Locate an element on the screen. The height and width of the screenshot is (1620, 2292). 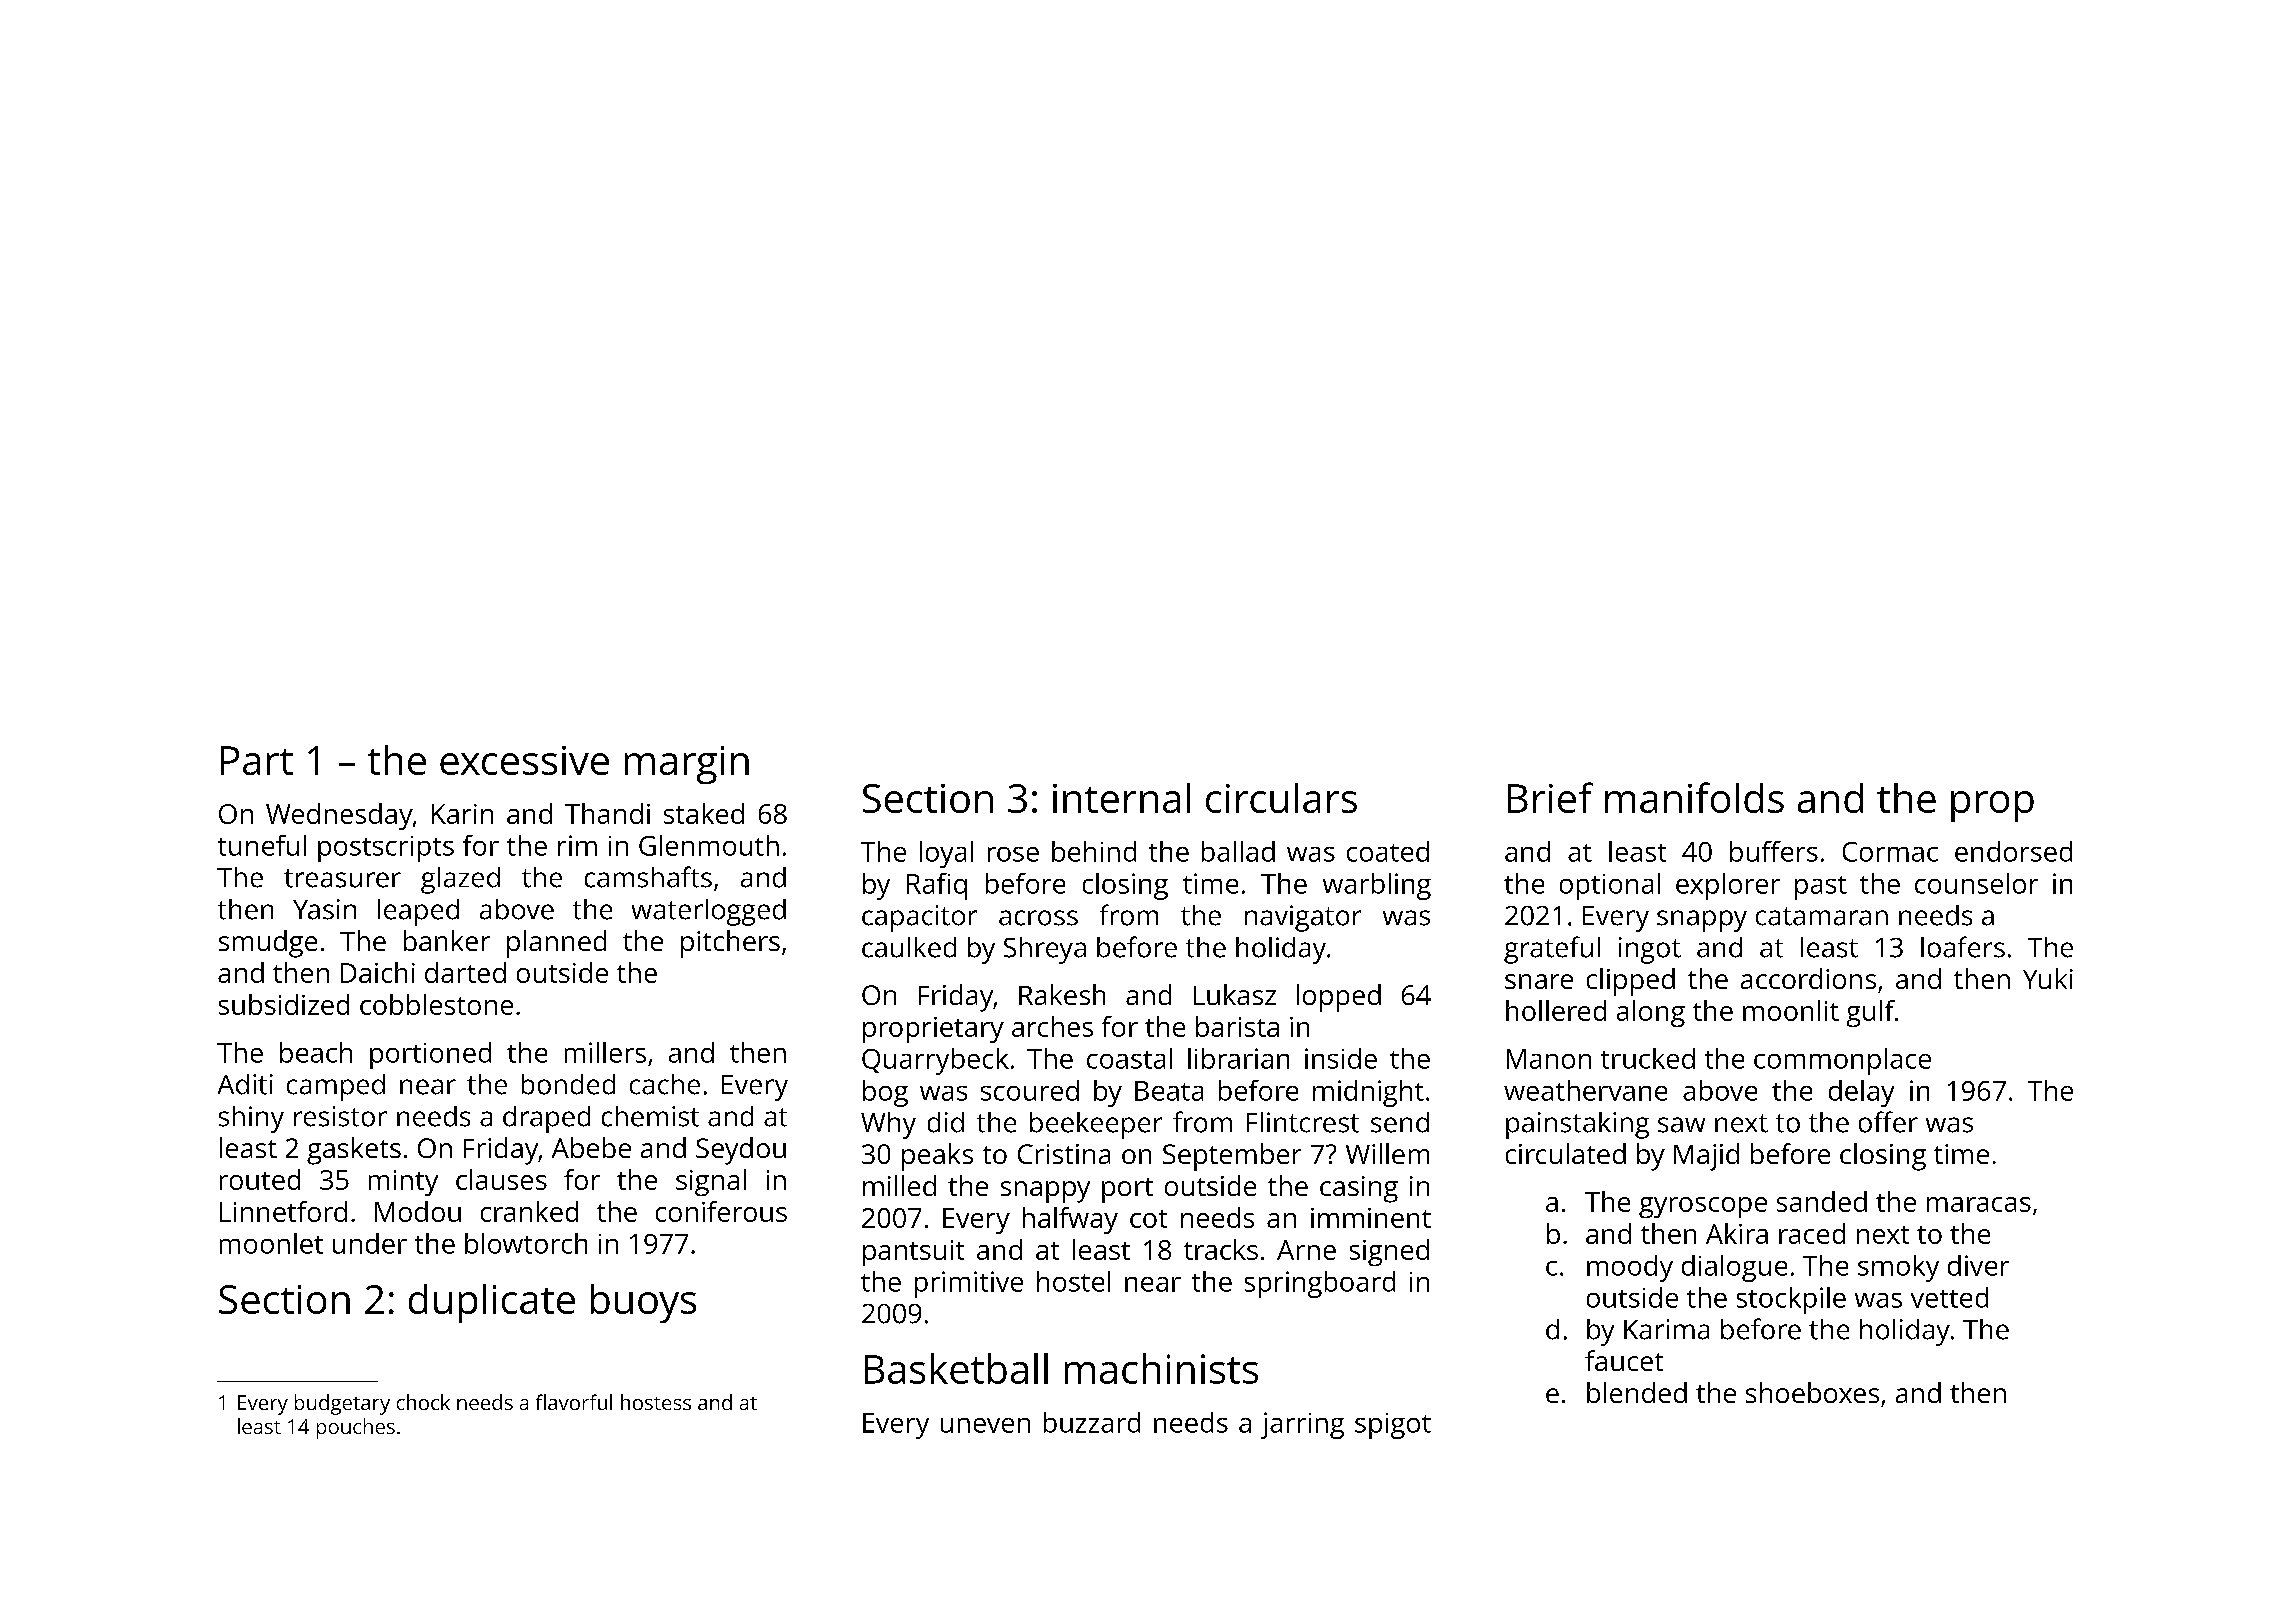
internal is located at coordinates (1121, 798).
